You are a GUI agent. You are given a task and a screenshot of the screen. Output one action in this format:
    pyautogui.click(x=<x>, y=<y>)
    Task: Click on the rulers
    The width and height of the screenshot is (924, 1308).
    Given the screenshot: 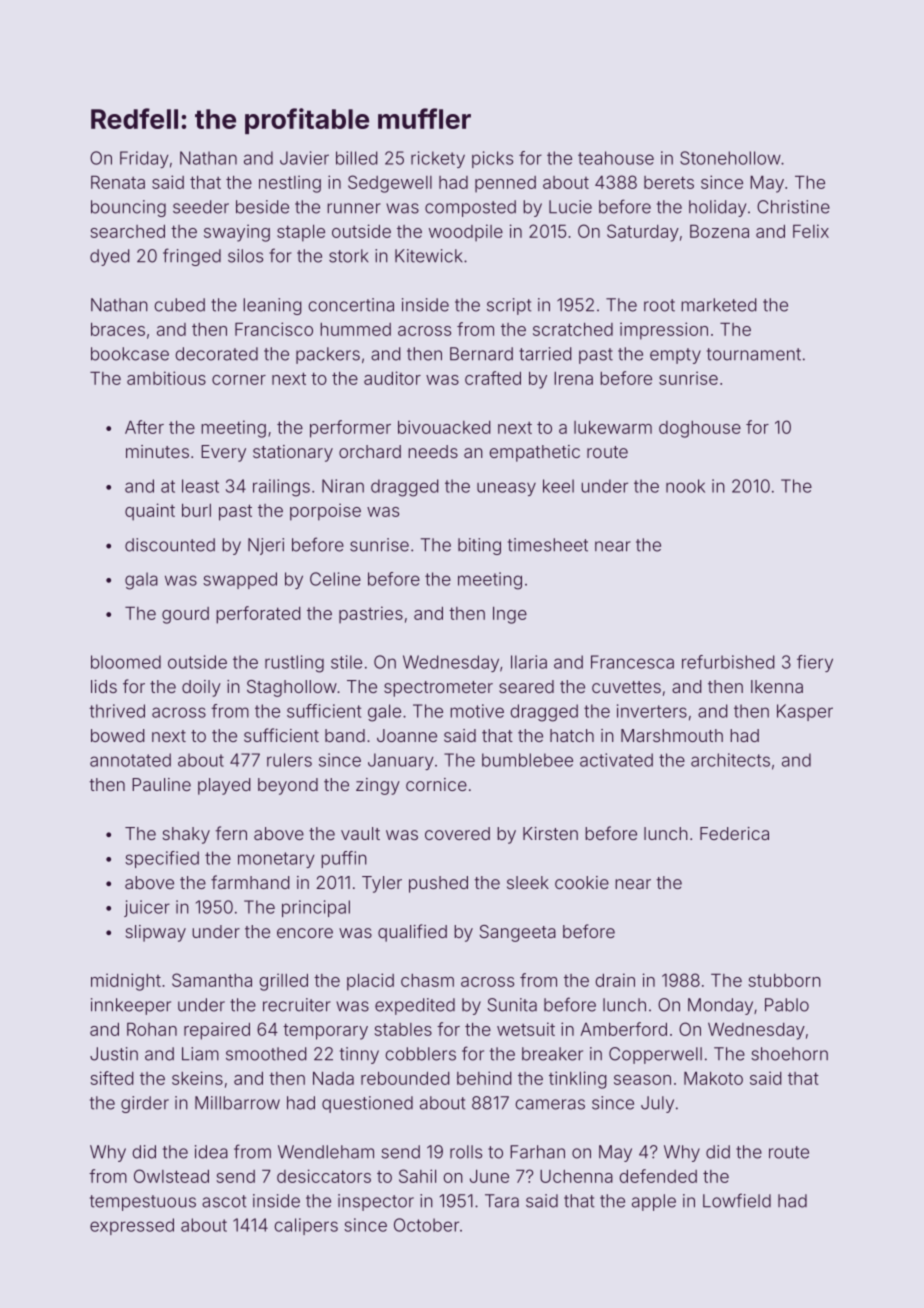 What is the action you would take?
    pyautogui.click(x=289, y=760)
